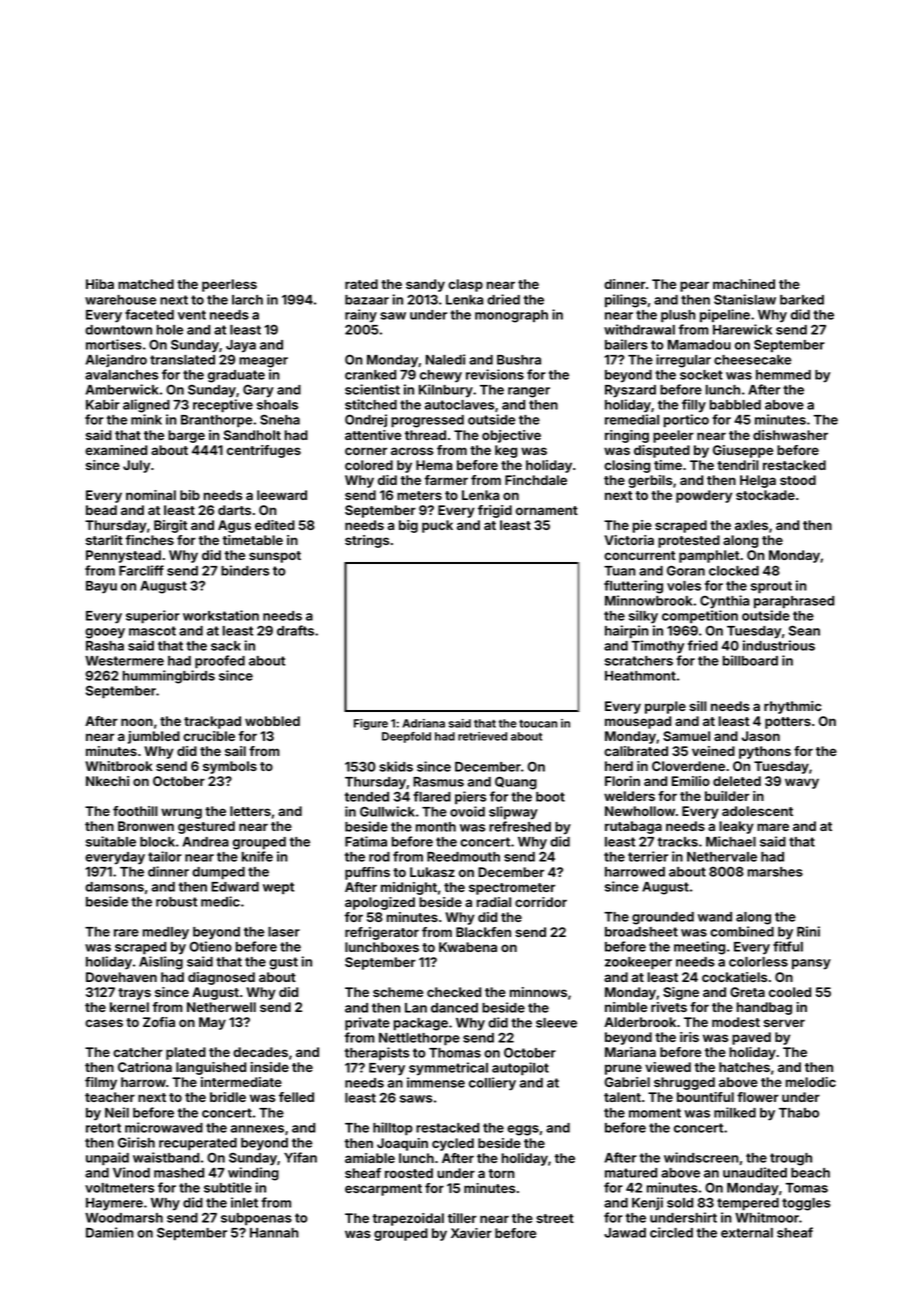 The height and width of the screenshot is (1308, 924). What do you see at coordinates (626, 301) in the screenshot?
I see `pilings` at bounding box center [626, 301].
